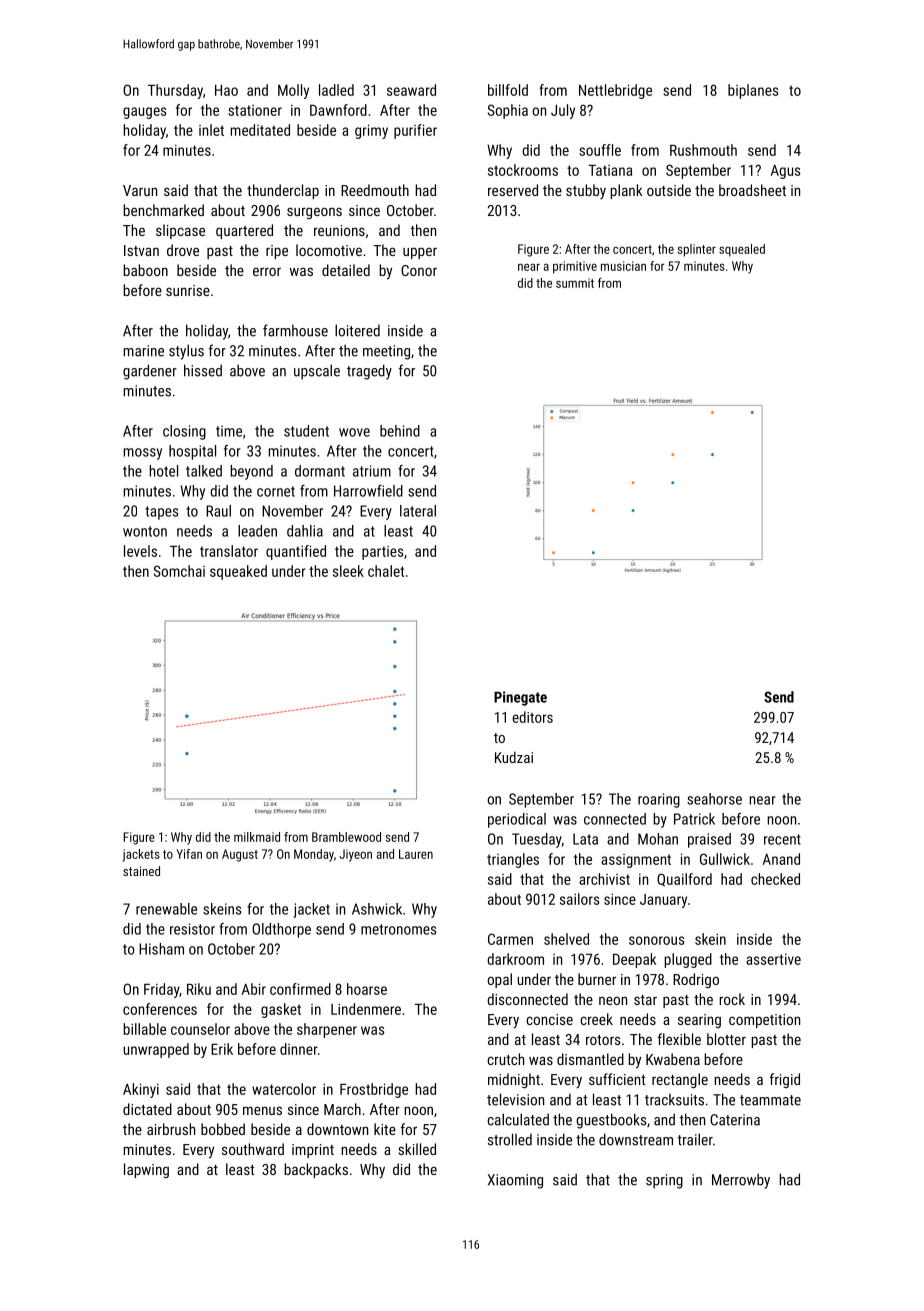 The width and height of the document is (924, 1311). I want to click on Bramblewood, so click(346, 837).
